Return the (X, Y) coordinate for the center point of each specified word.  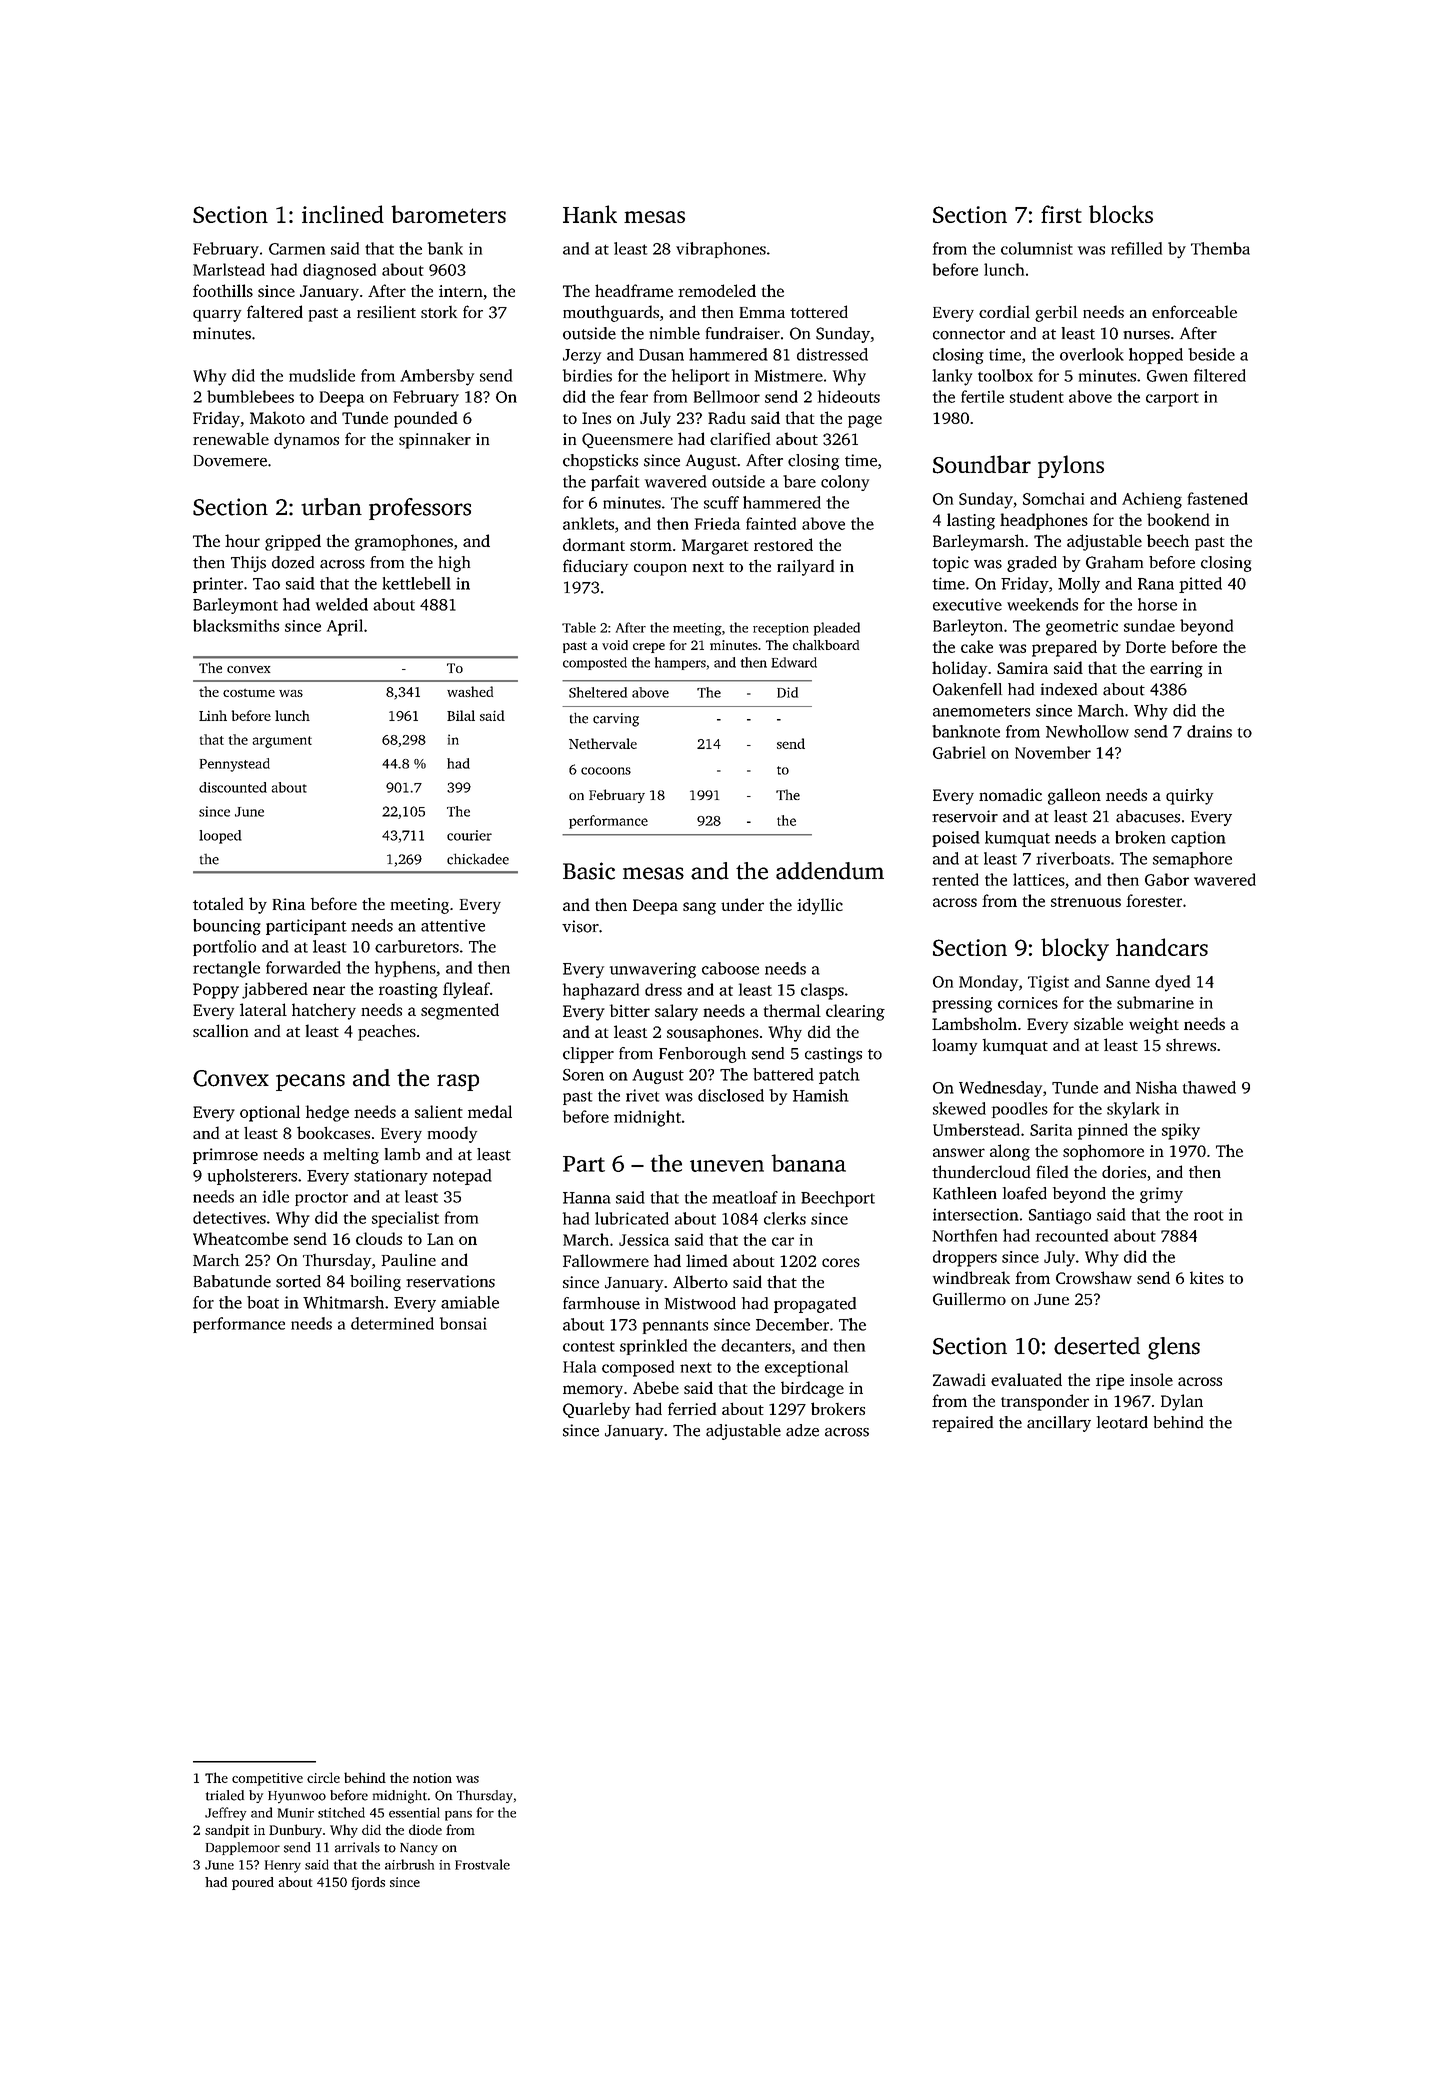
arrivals (357, 1847)
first (1061, 214)
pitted (1200, 585)
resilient (386, 311)
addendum (830, 871)
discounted (233, 787)
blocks (1121, 214)
